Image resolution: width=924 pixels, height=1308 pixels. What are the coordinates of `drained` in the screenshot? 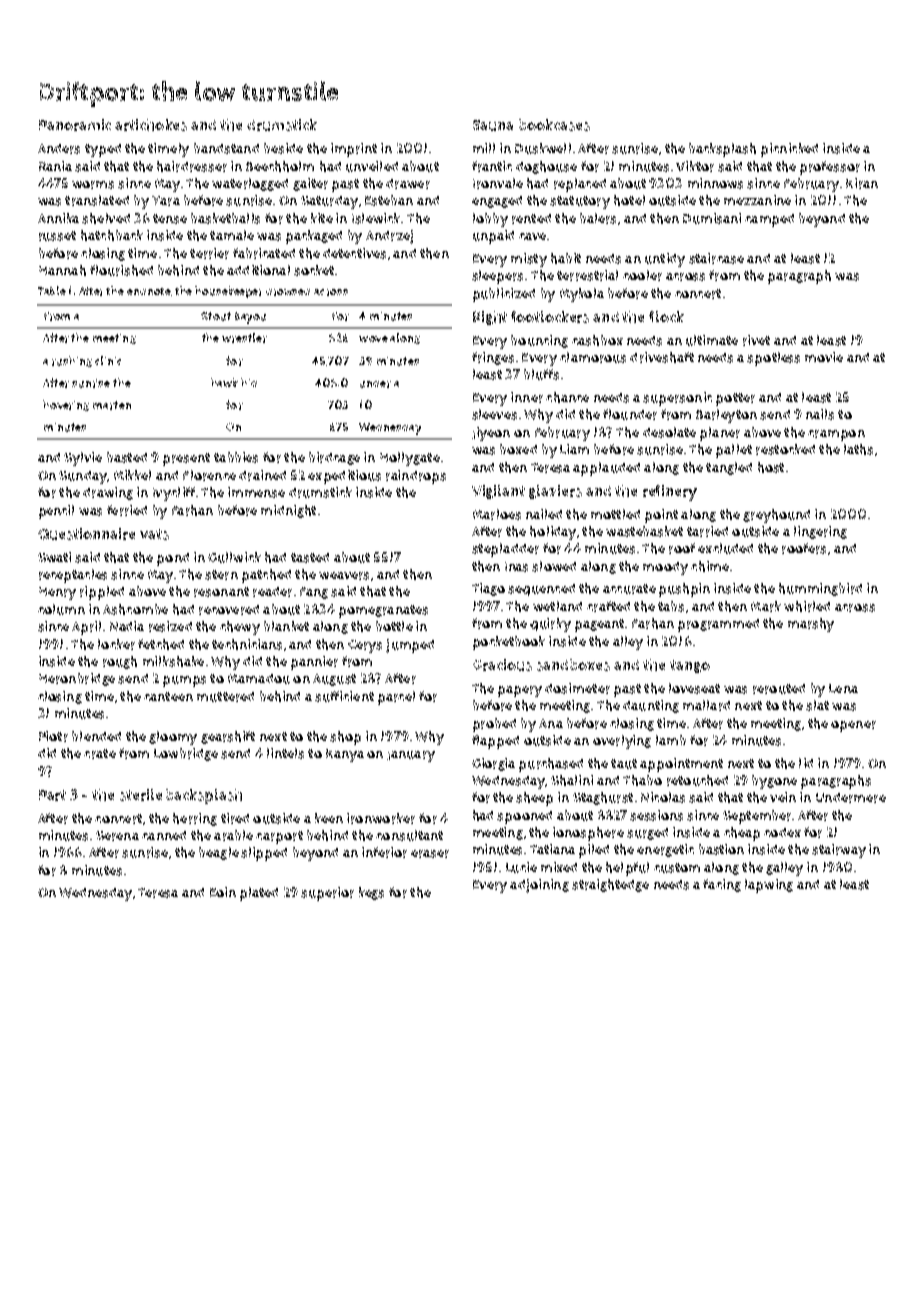 It's located at (262, 475).
